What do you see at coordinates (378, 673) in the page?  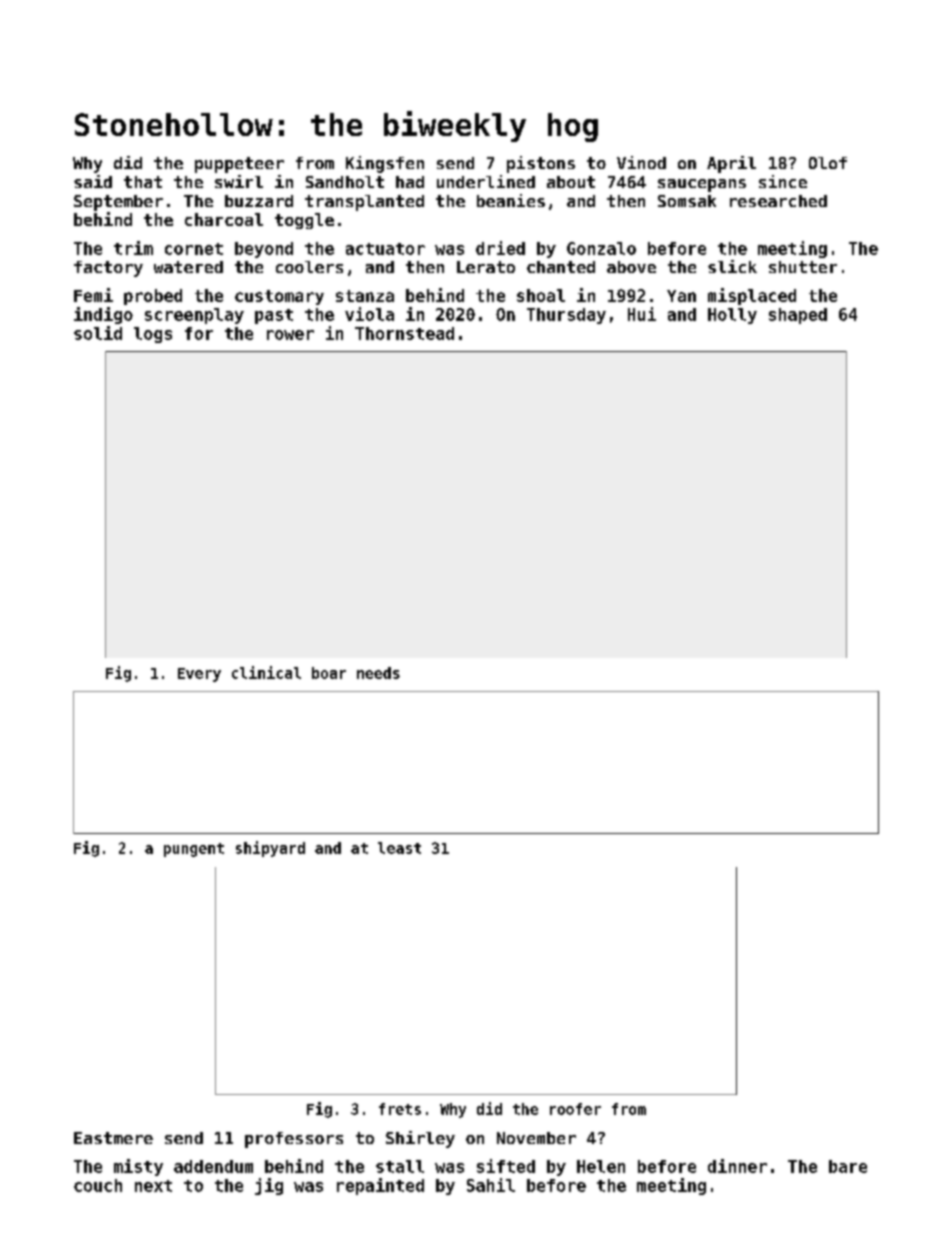 I see `needs` at bounding box center [378, 673].
